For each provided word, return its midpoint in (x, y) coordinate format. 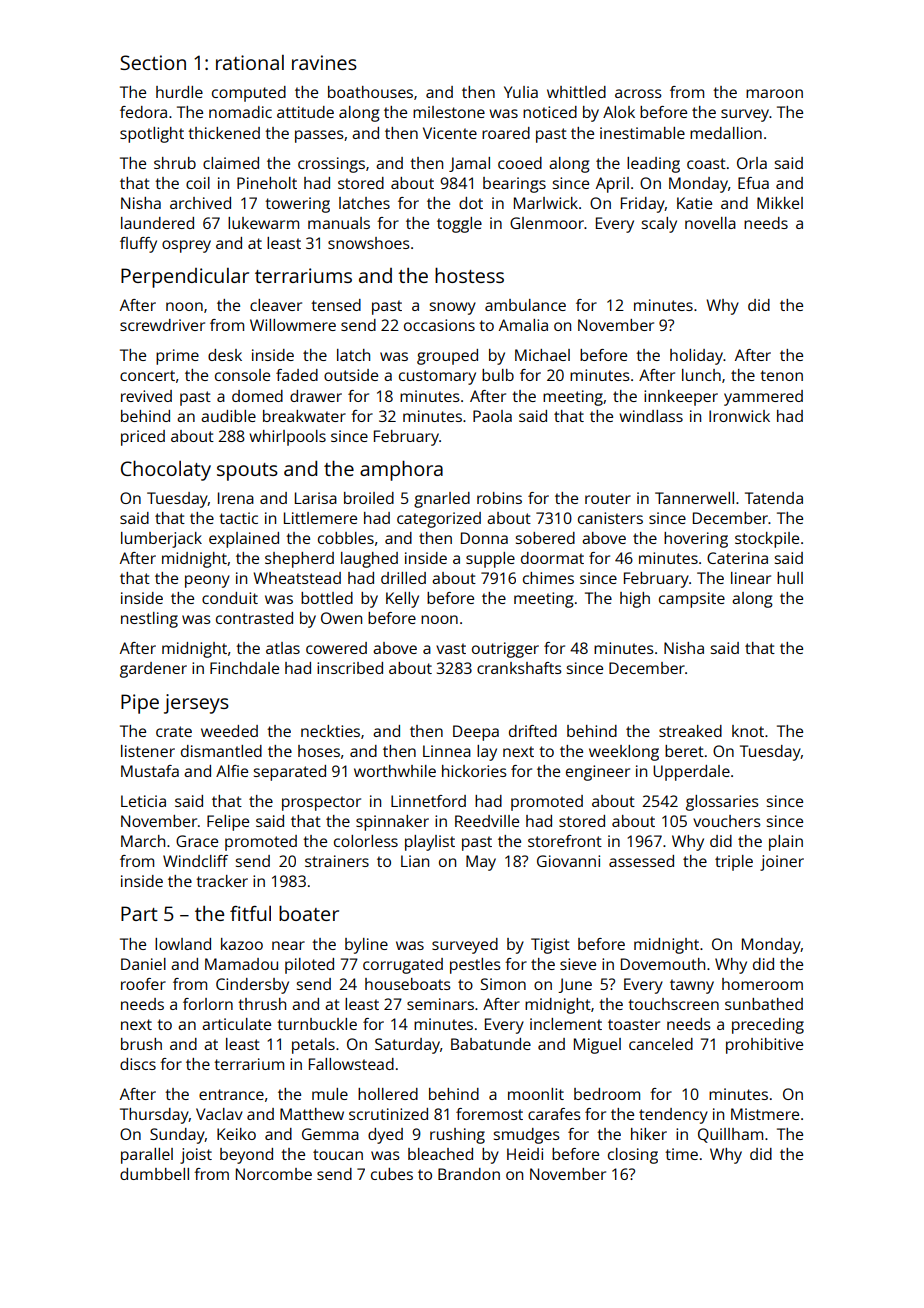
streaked (690, 731)
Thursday (154, 1116)
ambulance (525, 305)
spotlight (152, 135)
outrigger (505, 650)
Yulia (521, 92)
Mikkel (780, 203)
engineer (598, 773)
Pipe (140, 704)
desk (225, 355)
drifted (533, 731)
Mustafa (150, 771)
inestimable (642, 133)
